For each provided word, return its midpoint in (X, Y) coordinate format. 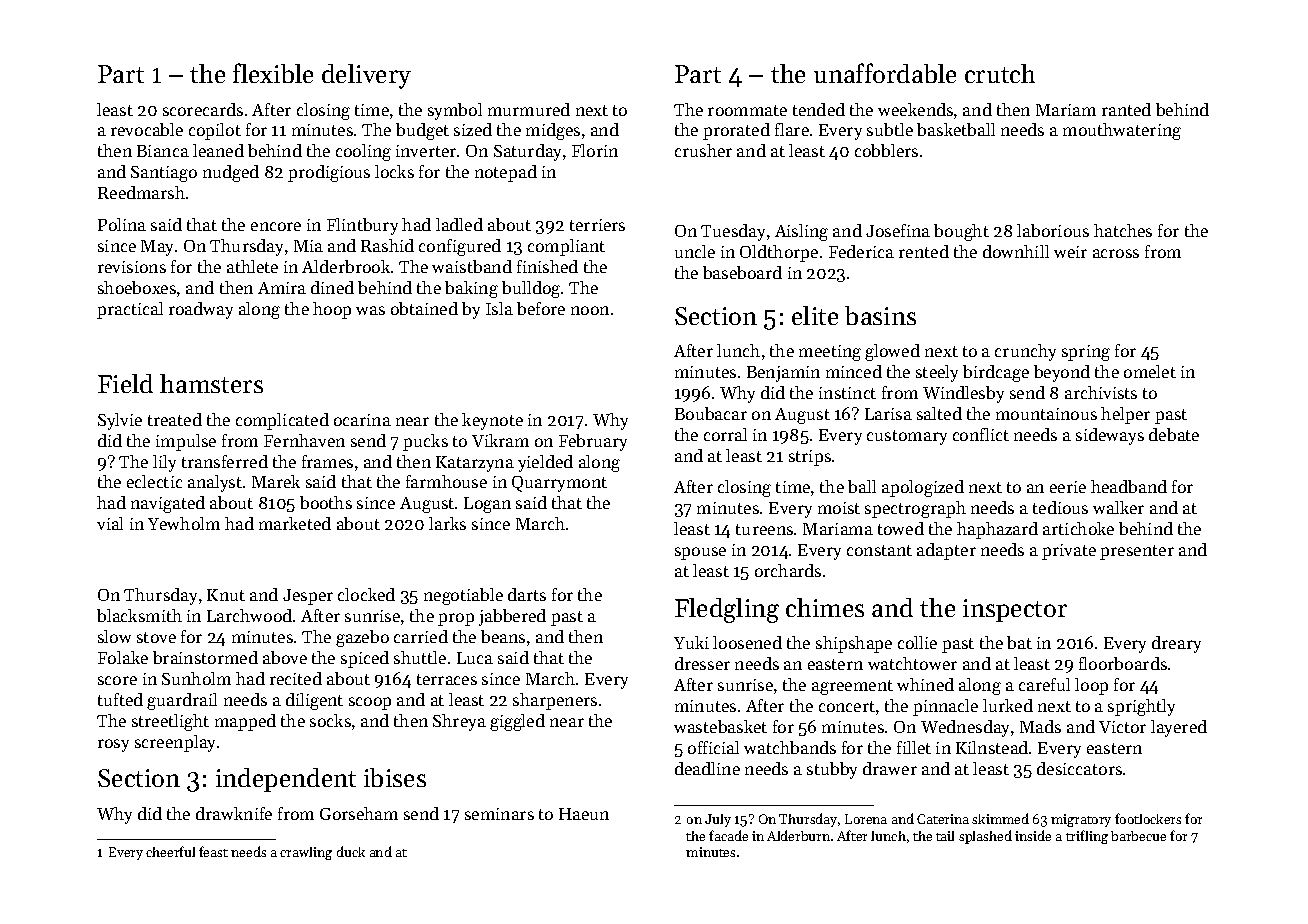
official (713, 747)
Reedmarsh (141, 192)
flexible (273, 73)
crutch (1000, 73)
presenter (1137, 552)
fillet (914, 747)
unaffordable (885, 73)
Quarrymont (559, 484)
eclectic (154, 481)
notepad (506, 173)
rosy (113, 745)
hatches (1123, 230)
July (718, 820)
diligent (314, 701)
